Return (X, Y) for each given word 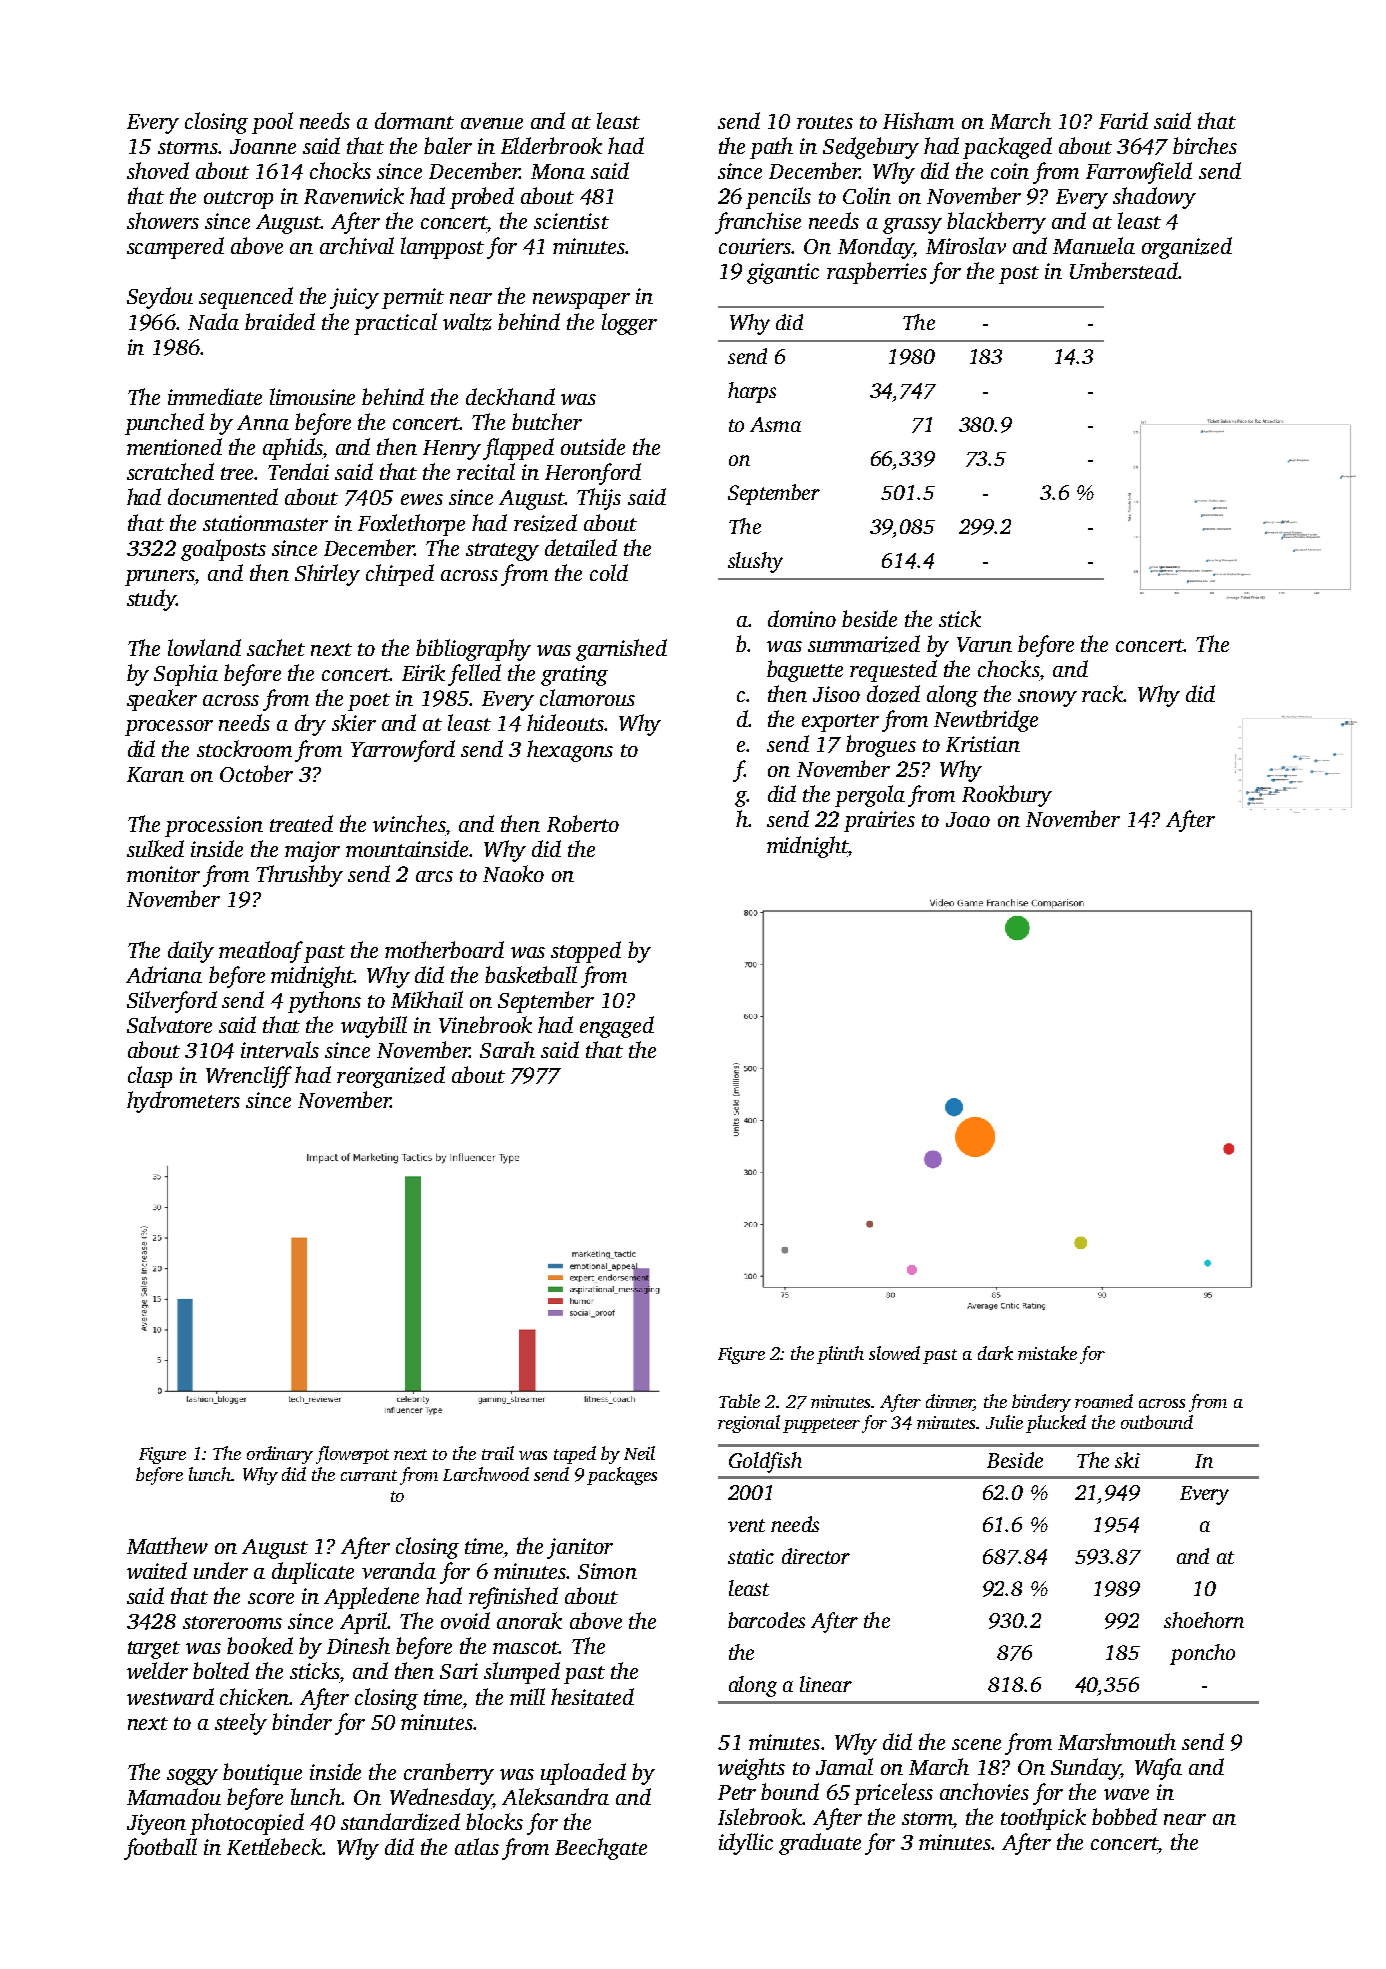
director (816, 1556)
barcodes (766, 1620)
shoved (158, 170)
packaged (1007, 148)
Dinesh (358, 1645)
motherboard (444, 949)
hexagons (570, 751)
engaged (617, 1027)
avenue (492, 123)
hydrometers (183, 1102)
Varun (984, 644)
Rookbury (1007, 796)
